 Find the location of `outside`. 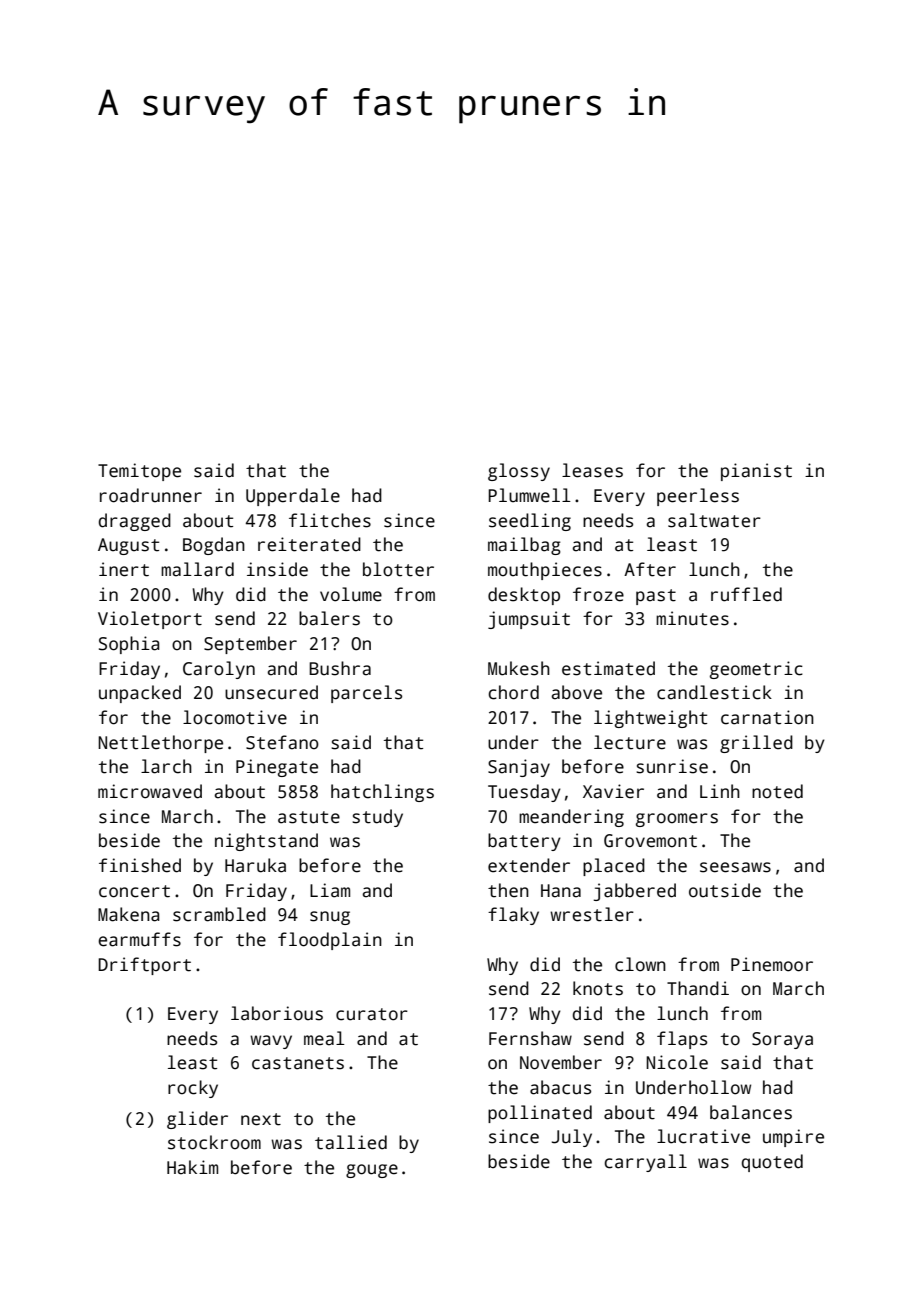

outside is located at coordinates (725, 890).
